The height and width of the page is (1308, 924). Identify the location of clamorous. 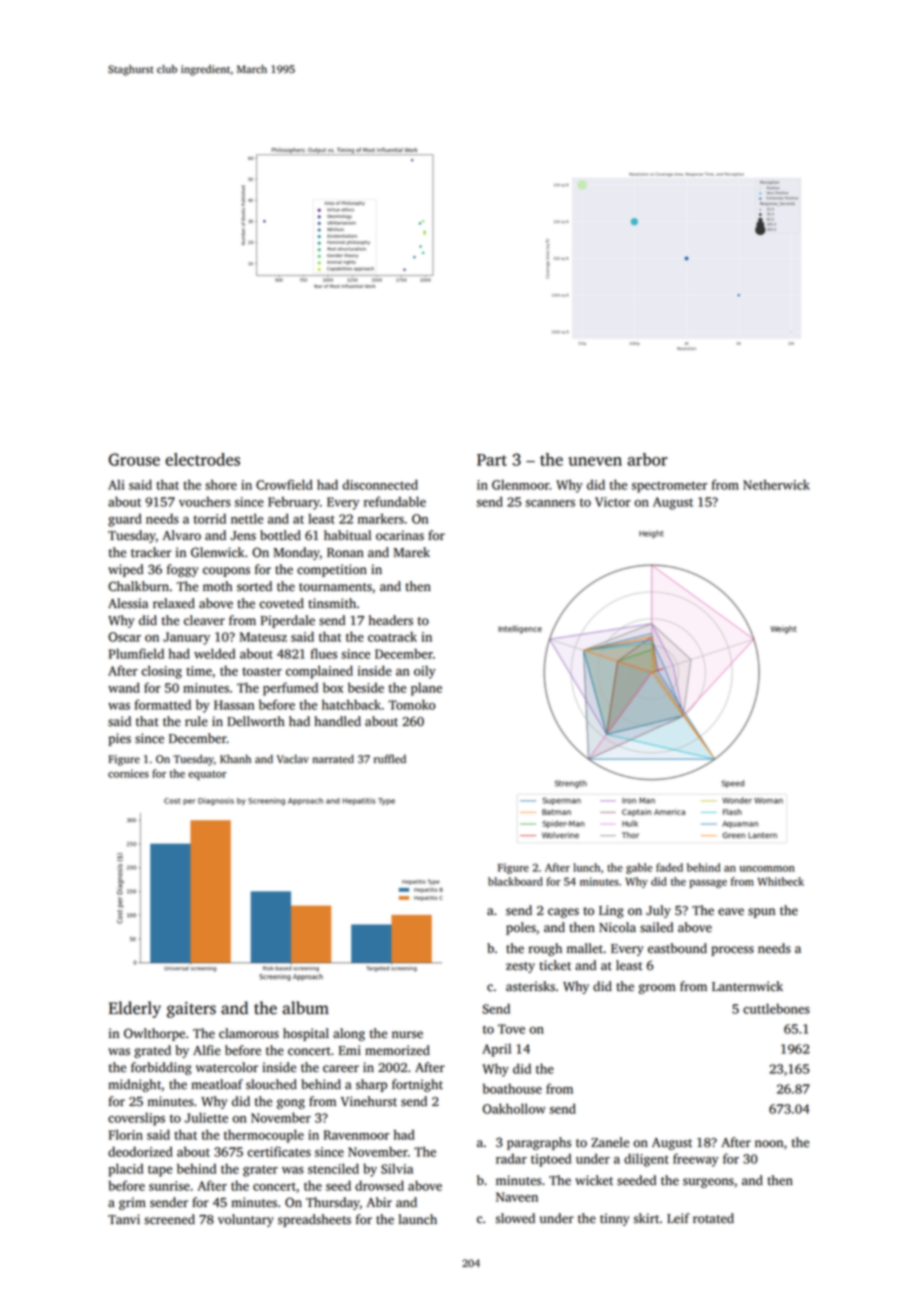
(249, 1033).
